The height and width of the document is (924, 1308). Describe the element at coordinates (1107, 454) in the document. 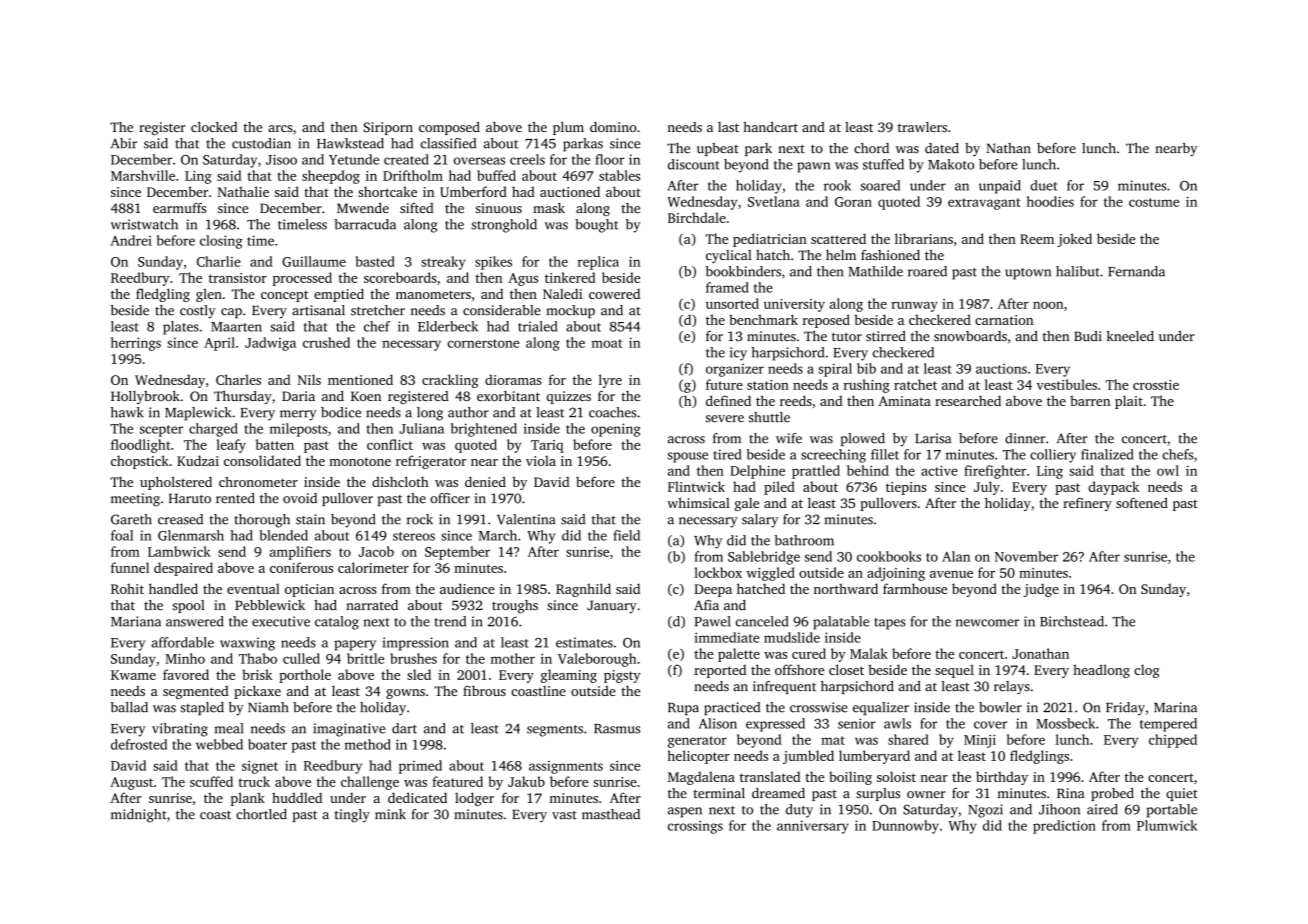

I see `finalized` at that location.
